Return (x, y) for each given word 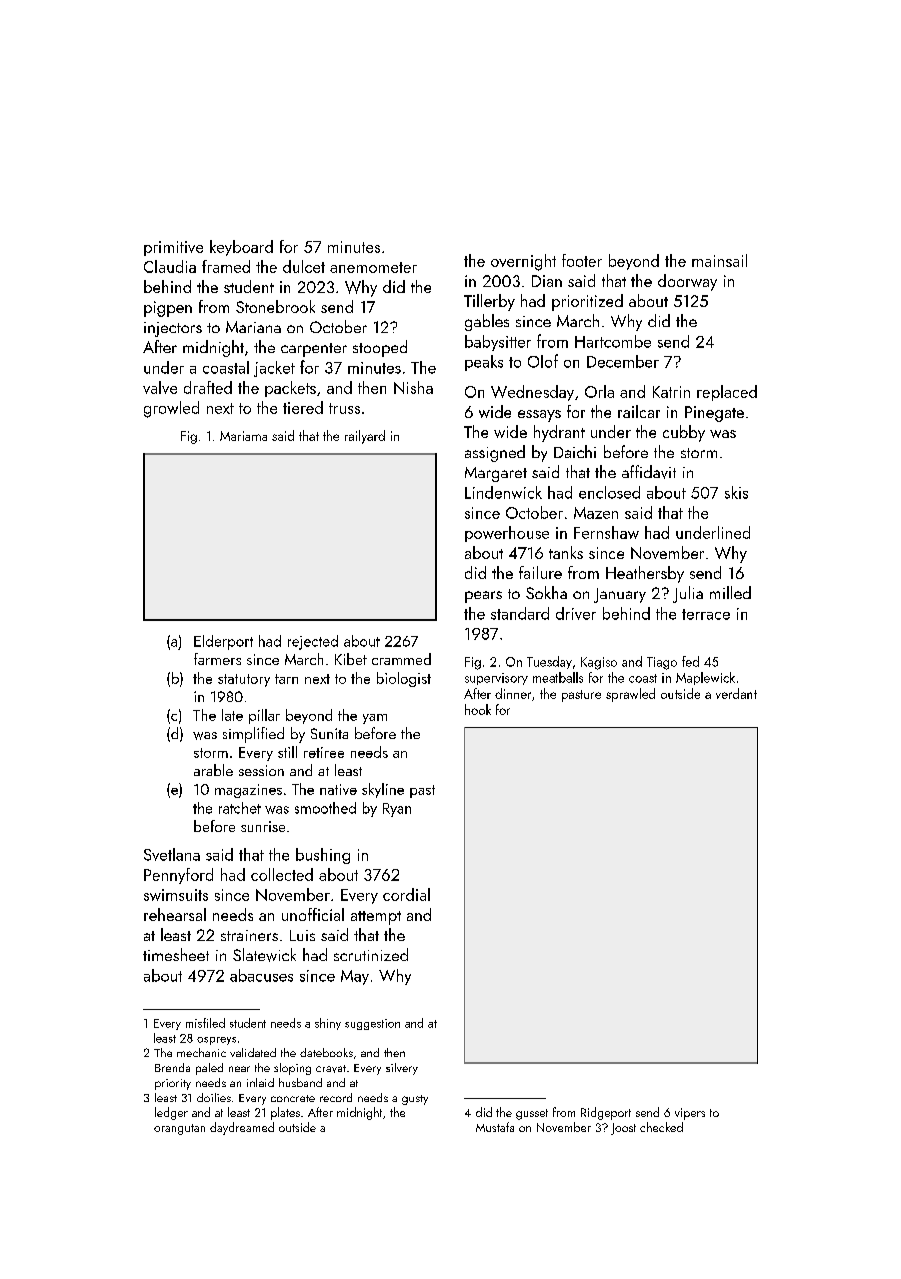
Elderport (223, 642)
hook (478, 709)
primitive (173, 248)
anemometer (373, 267)
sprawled (630, 695)
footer (582, 260)
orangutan (179, 1129)
